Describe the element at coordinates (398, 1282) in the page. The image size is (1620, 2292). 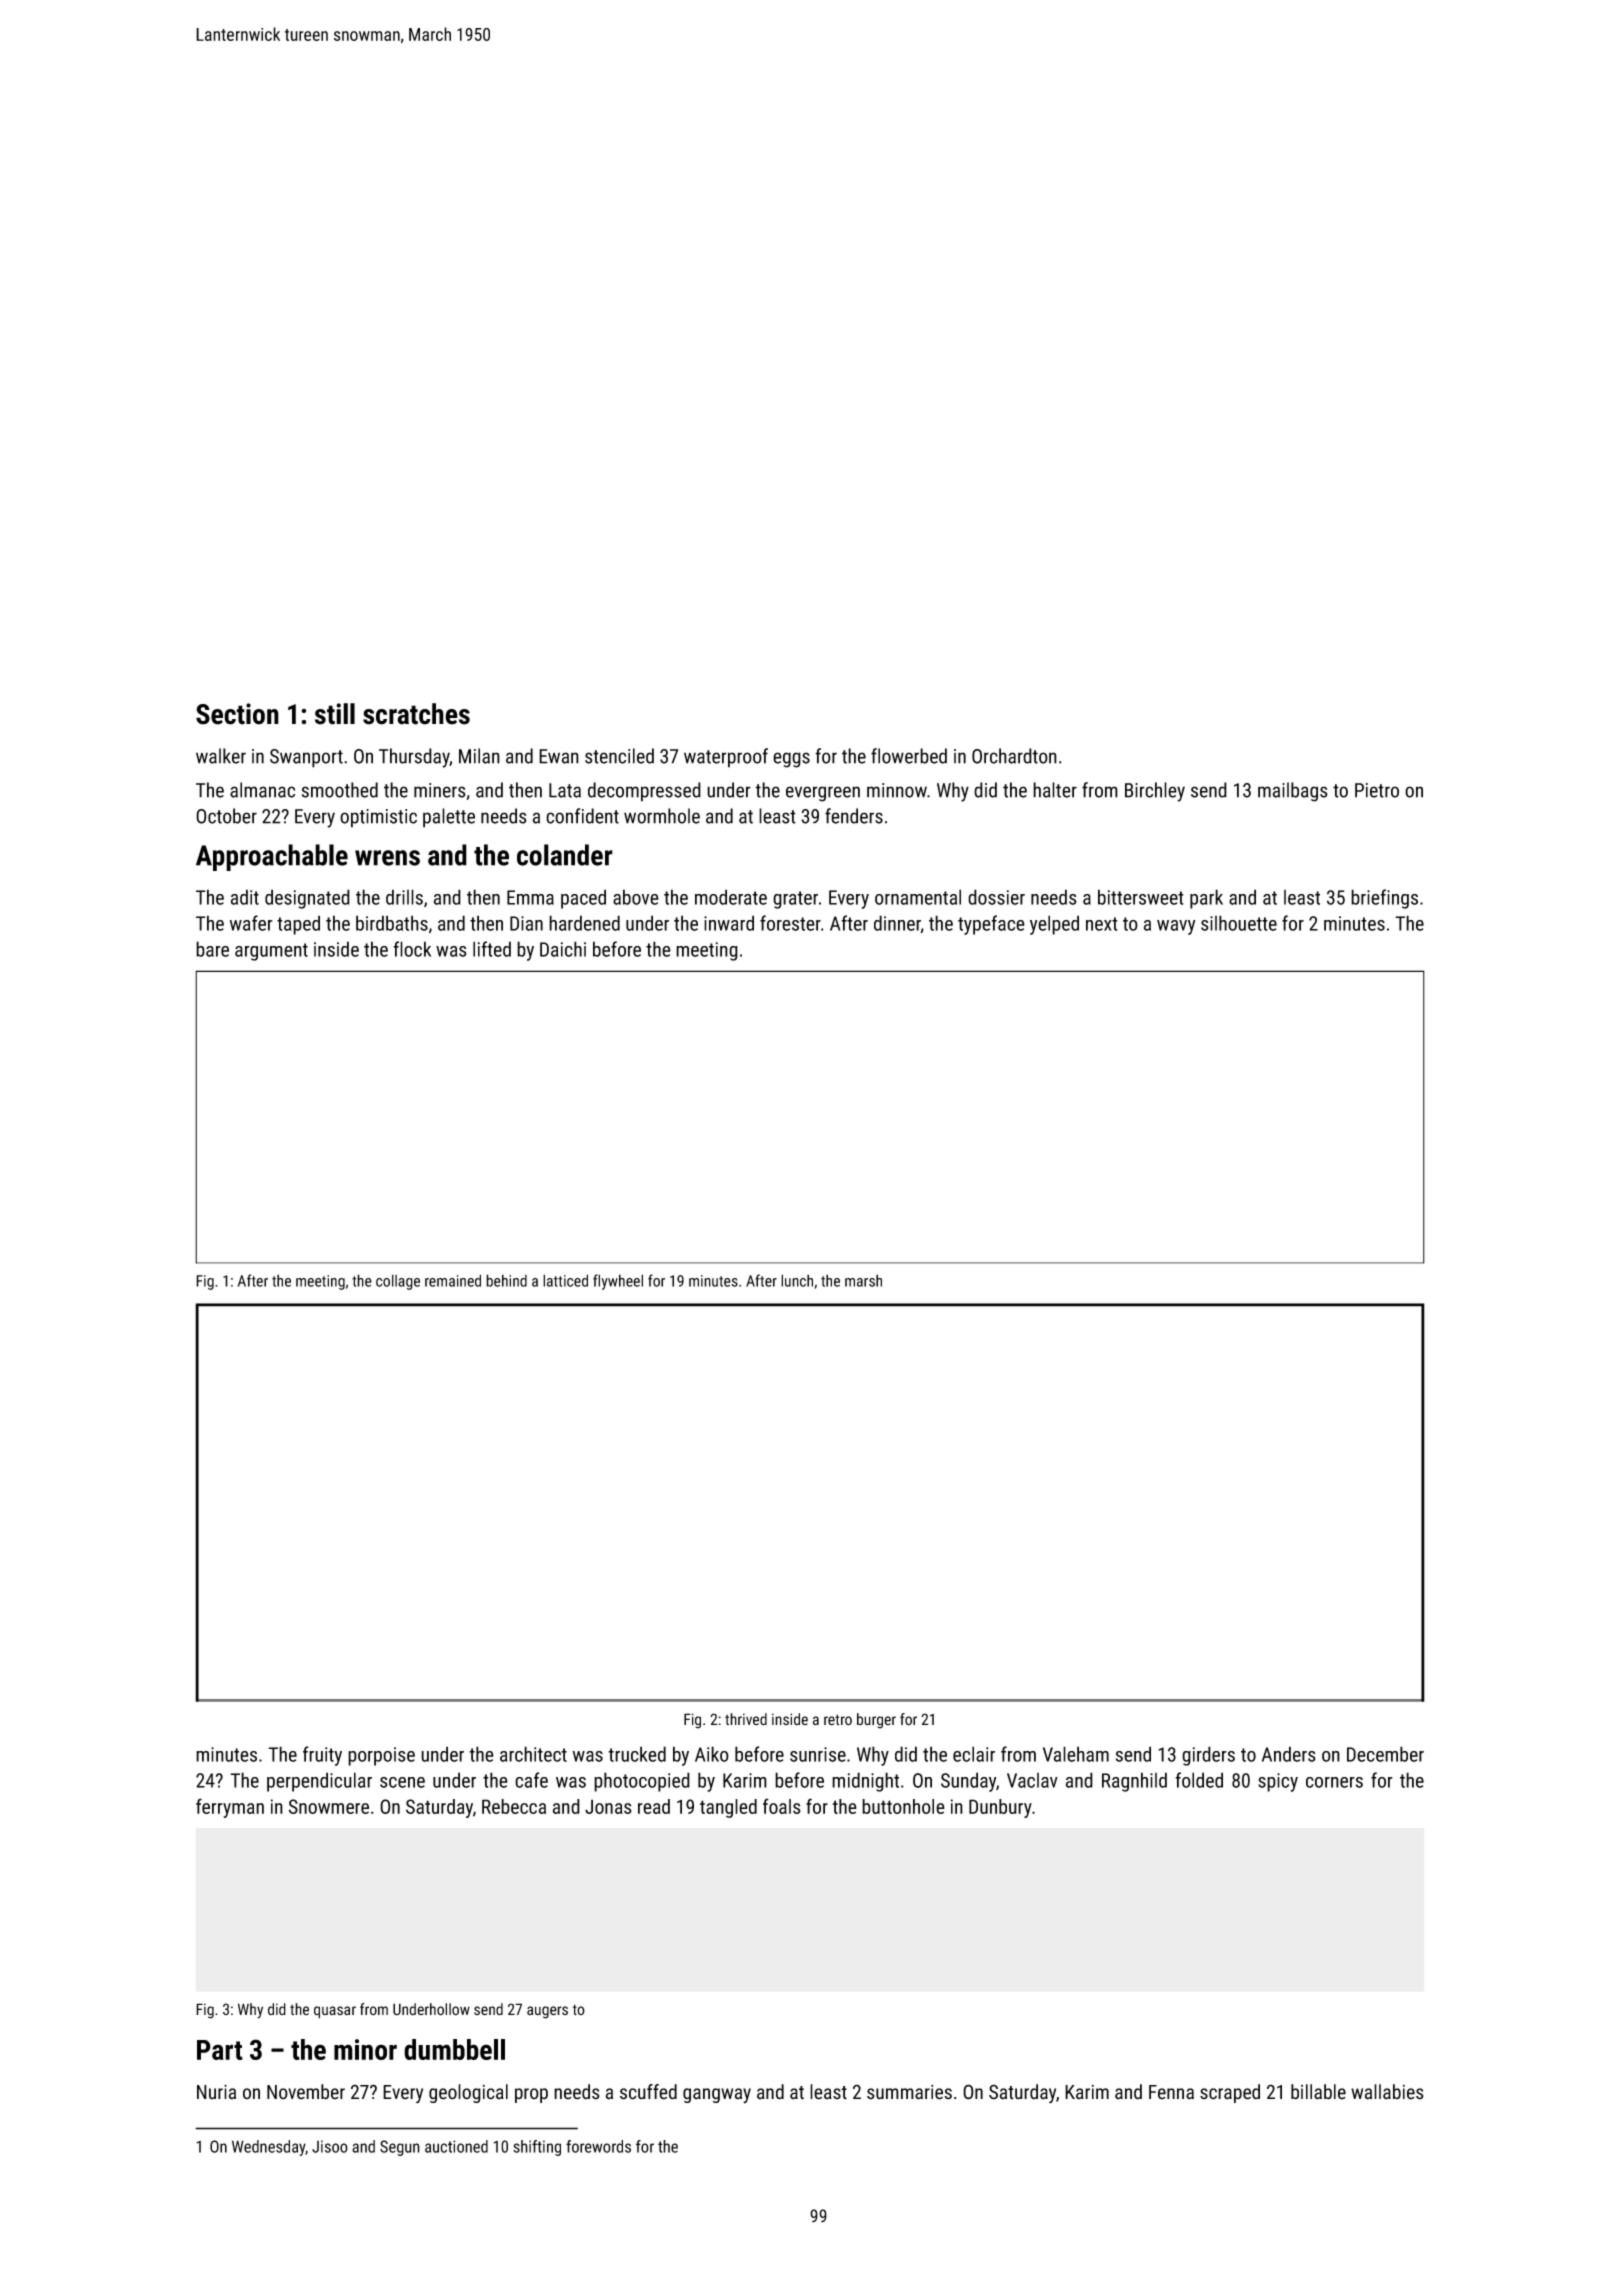
I see `collage` at that location.
